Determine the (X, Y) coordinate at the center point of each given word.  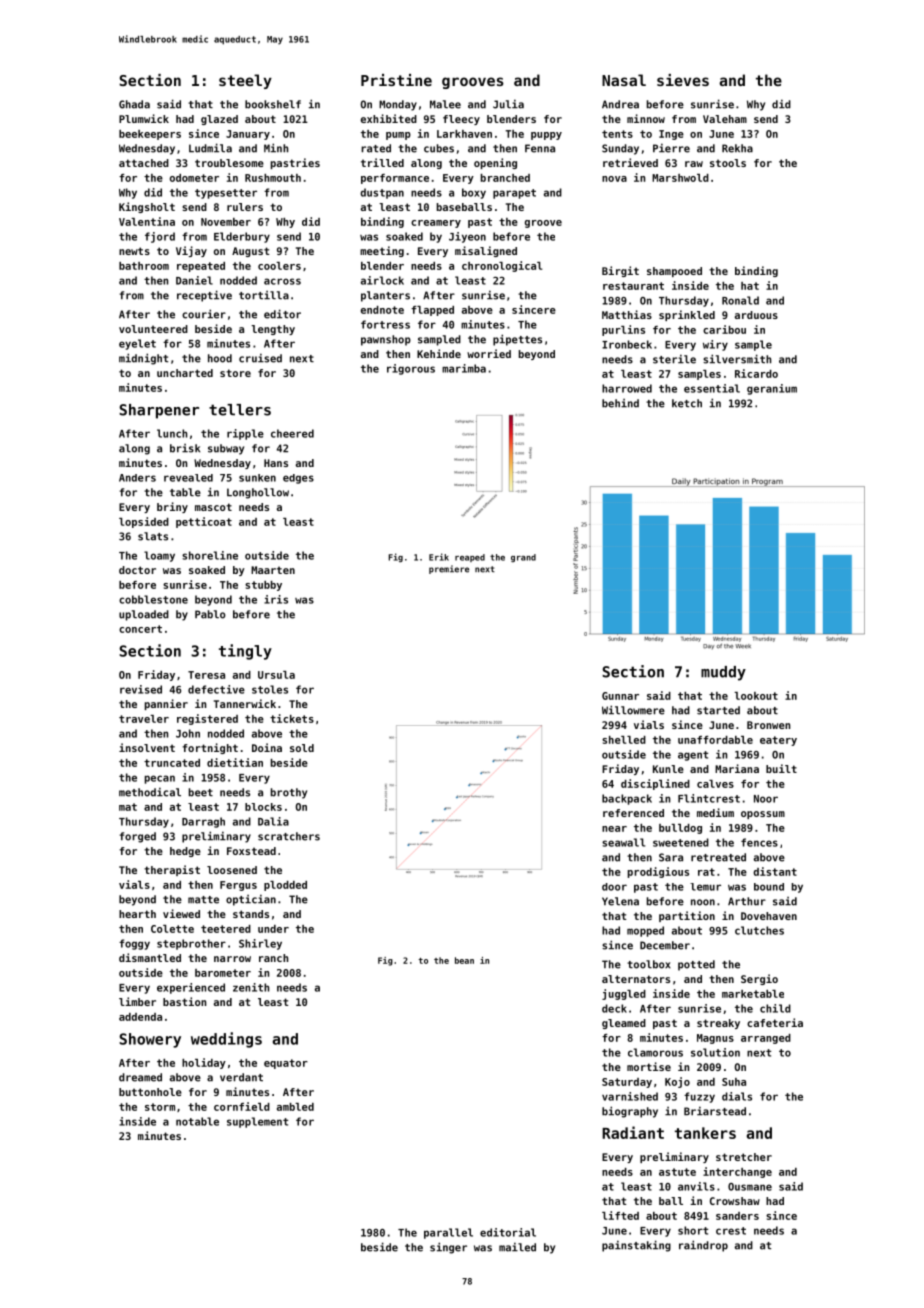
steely (245, 81)
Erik (439, 557)
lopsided (144, 522)
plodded (285, 886)
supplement (257, 1122)
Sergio (759, 979)
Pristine (396, 80)
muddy (723, 673)
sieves (683, 80)
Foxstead (251, 851)
